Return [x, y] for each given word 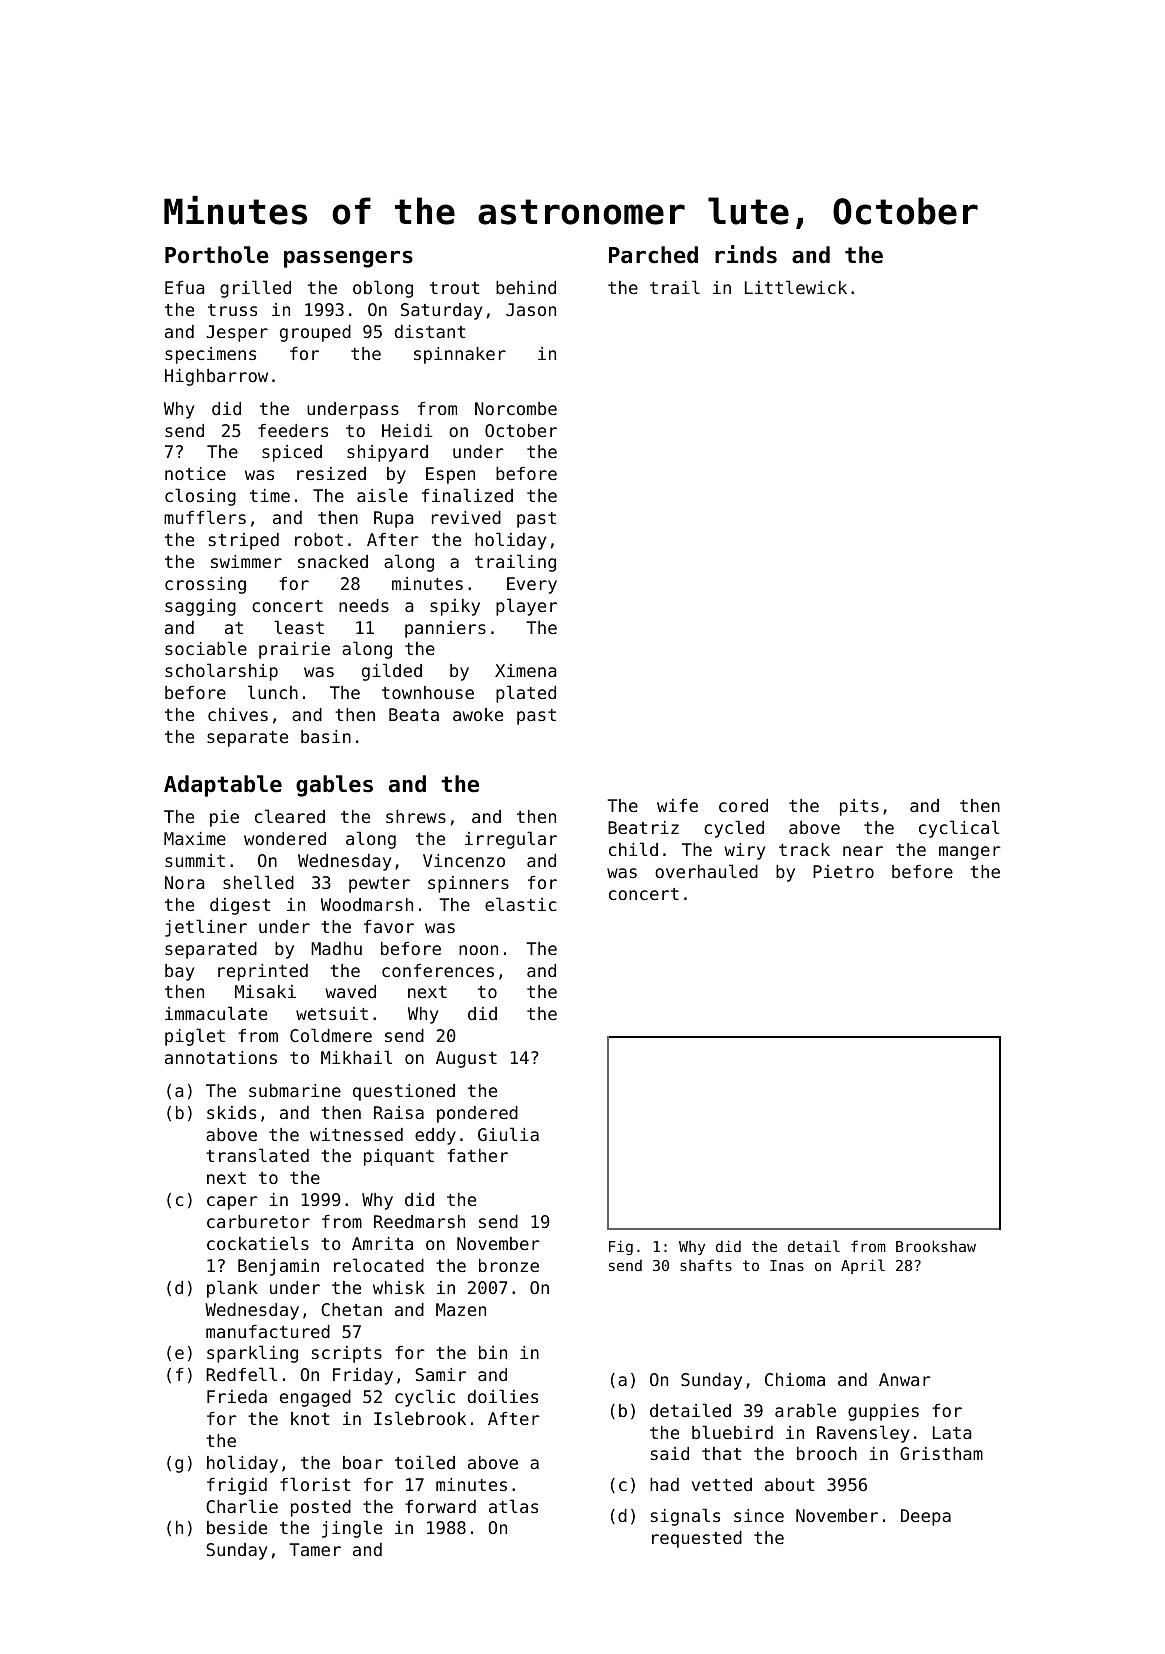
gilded [392, 672]
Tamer [315, 1549]
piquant [399, 1157]
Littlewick [796, 287]
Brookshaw [936, 1246]
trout [454, 288]
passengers [348, 259]
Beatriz [643, 827]
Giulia [508, 1134]
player [526, 607]
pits [859, 807]
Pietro [843, 871]
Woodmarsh [367, 904]
